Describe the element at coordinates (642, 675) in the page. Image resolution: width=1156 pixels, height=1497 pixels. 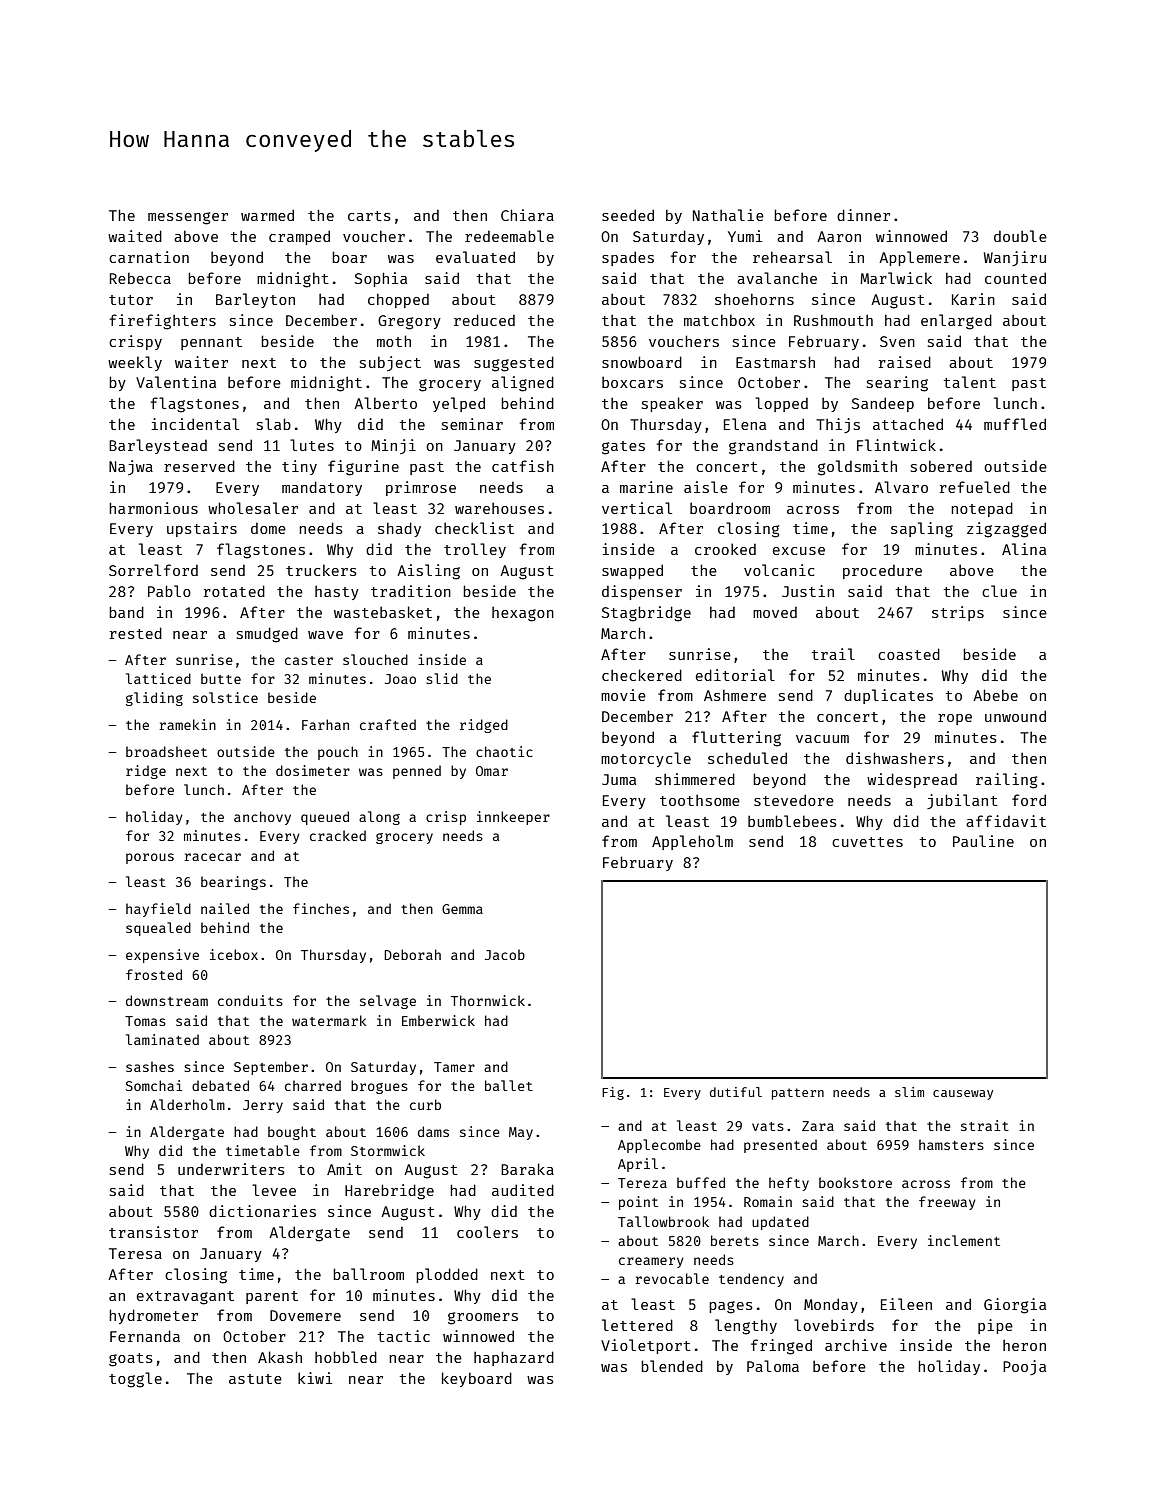
I see `checkered` at that location.
